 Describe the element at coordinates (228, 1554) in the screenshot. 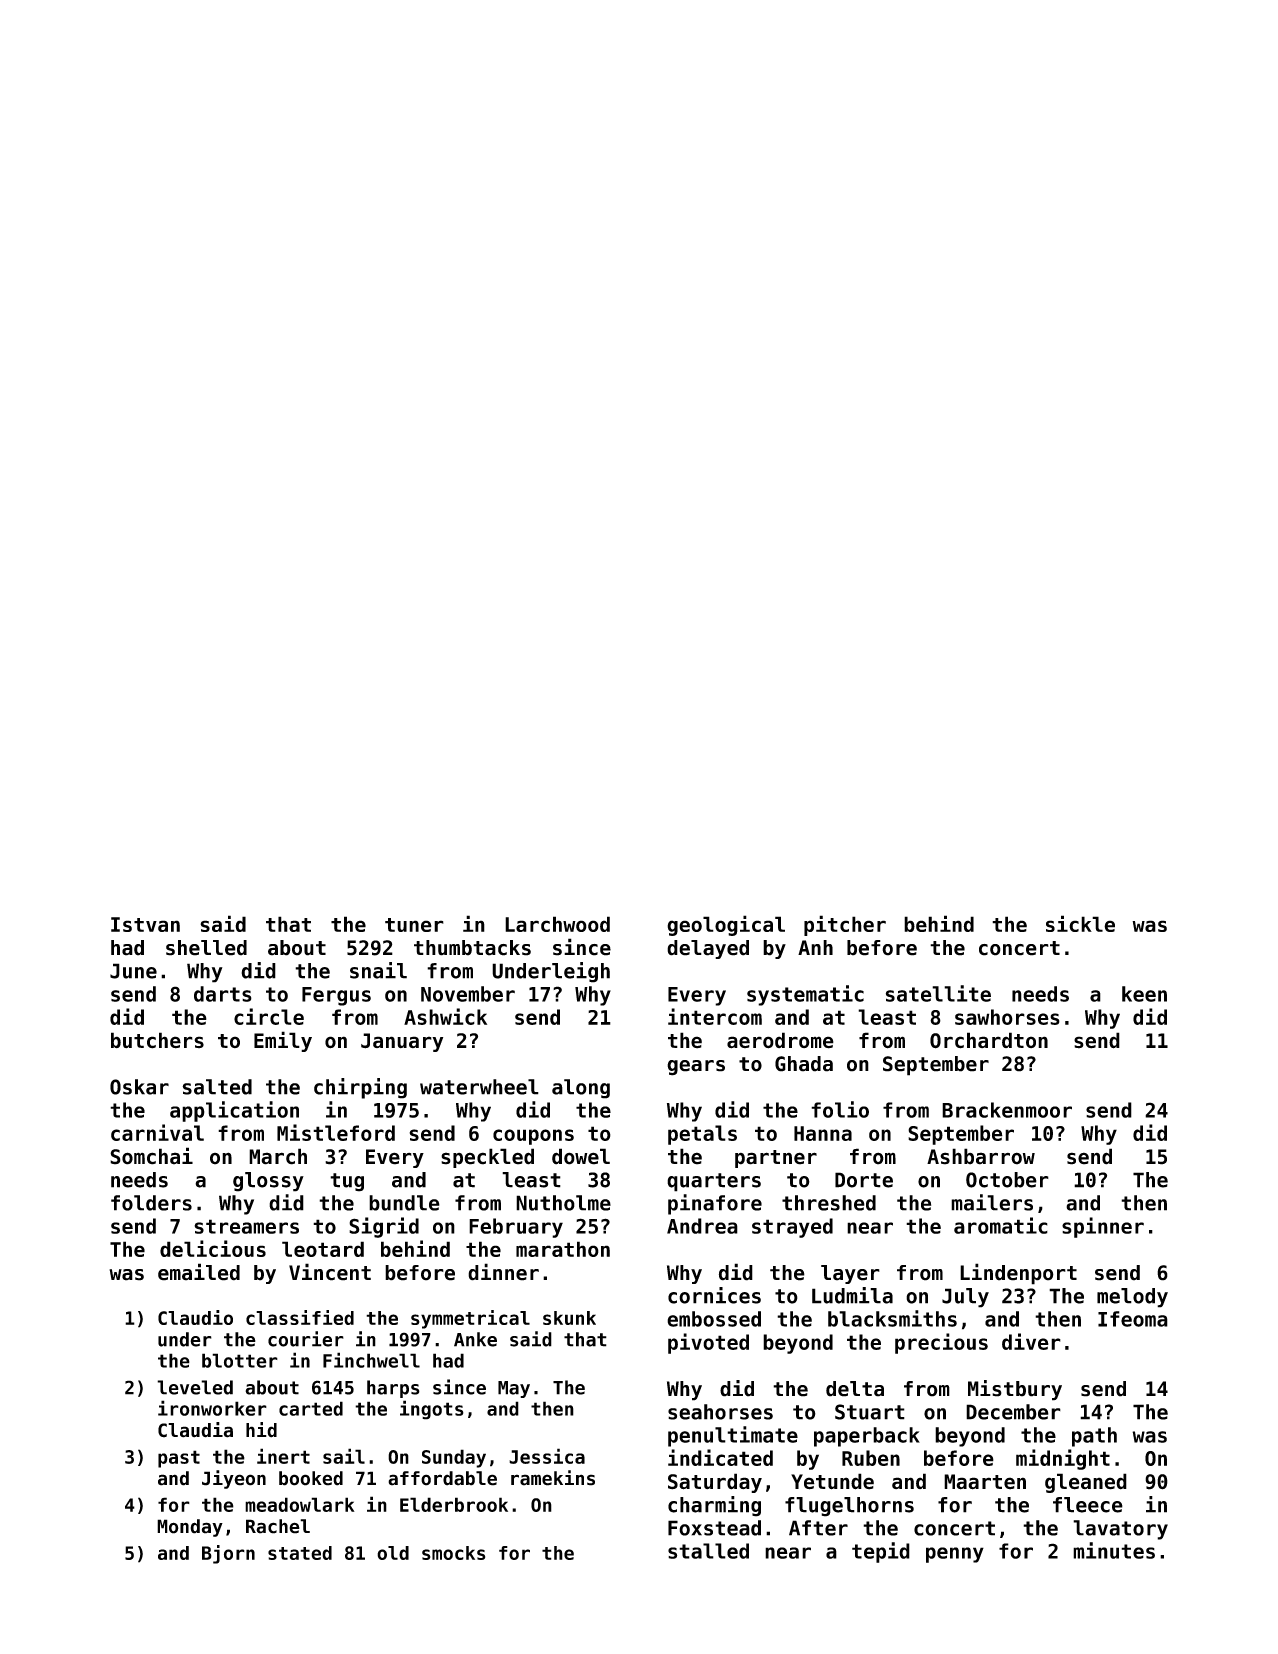

I see `Bjorn` at that location.
